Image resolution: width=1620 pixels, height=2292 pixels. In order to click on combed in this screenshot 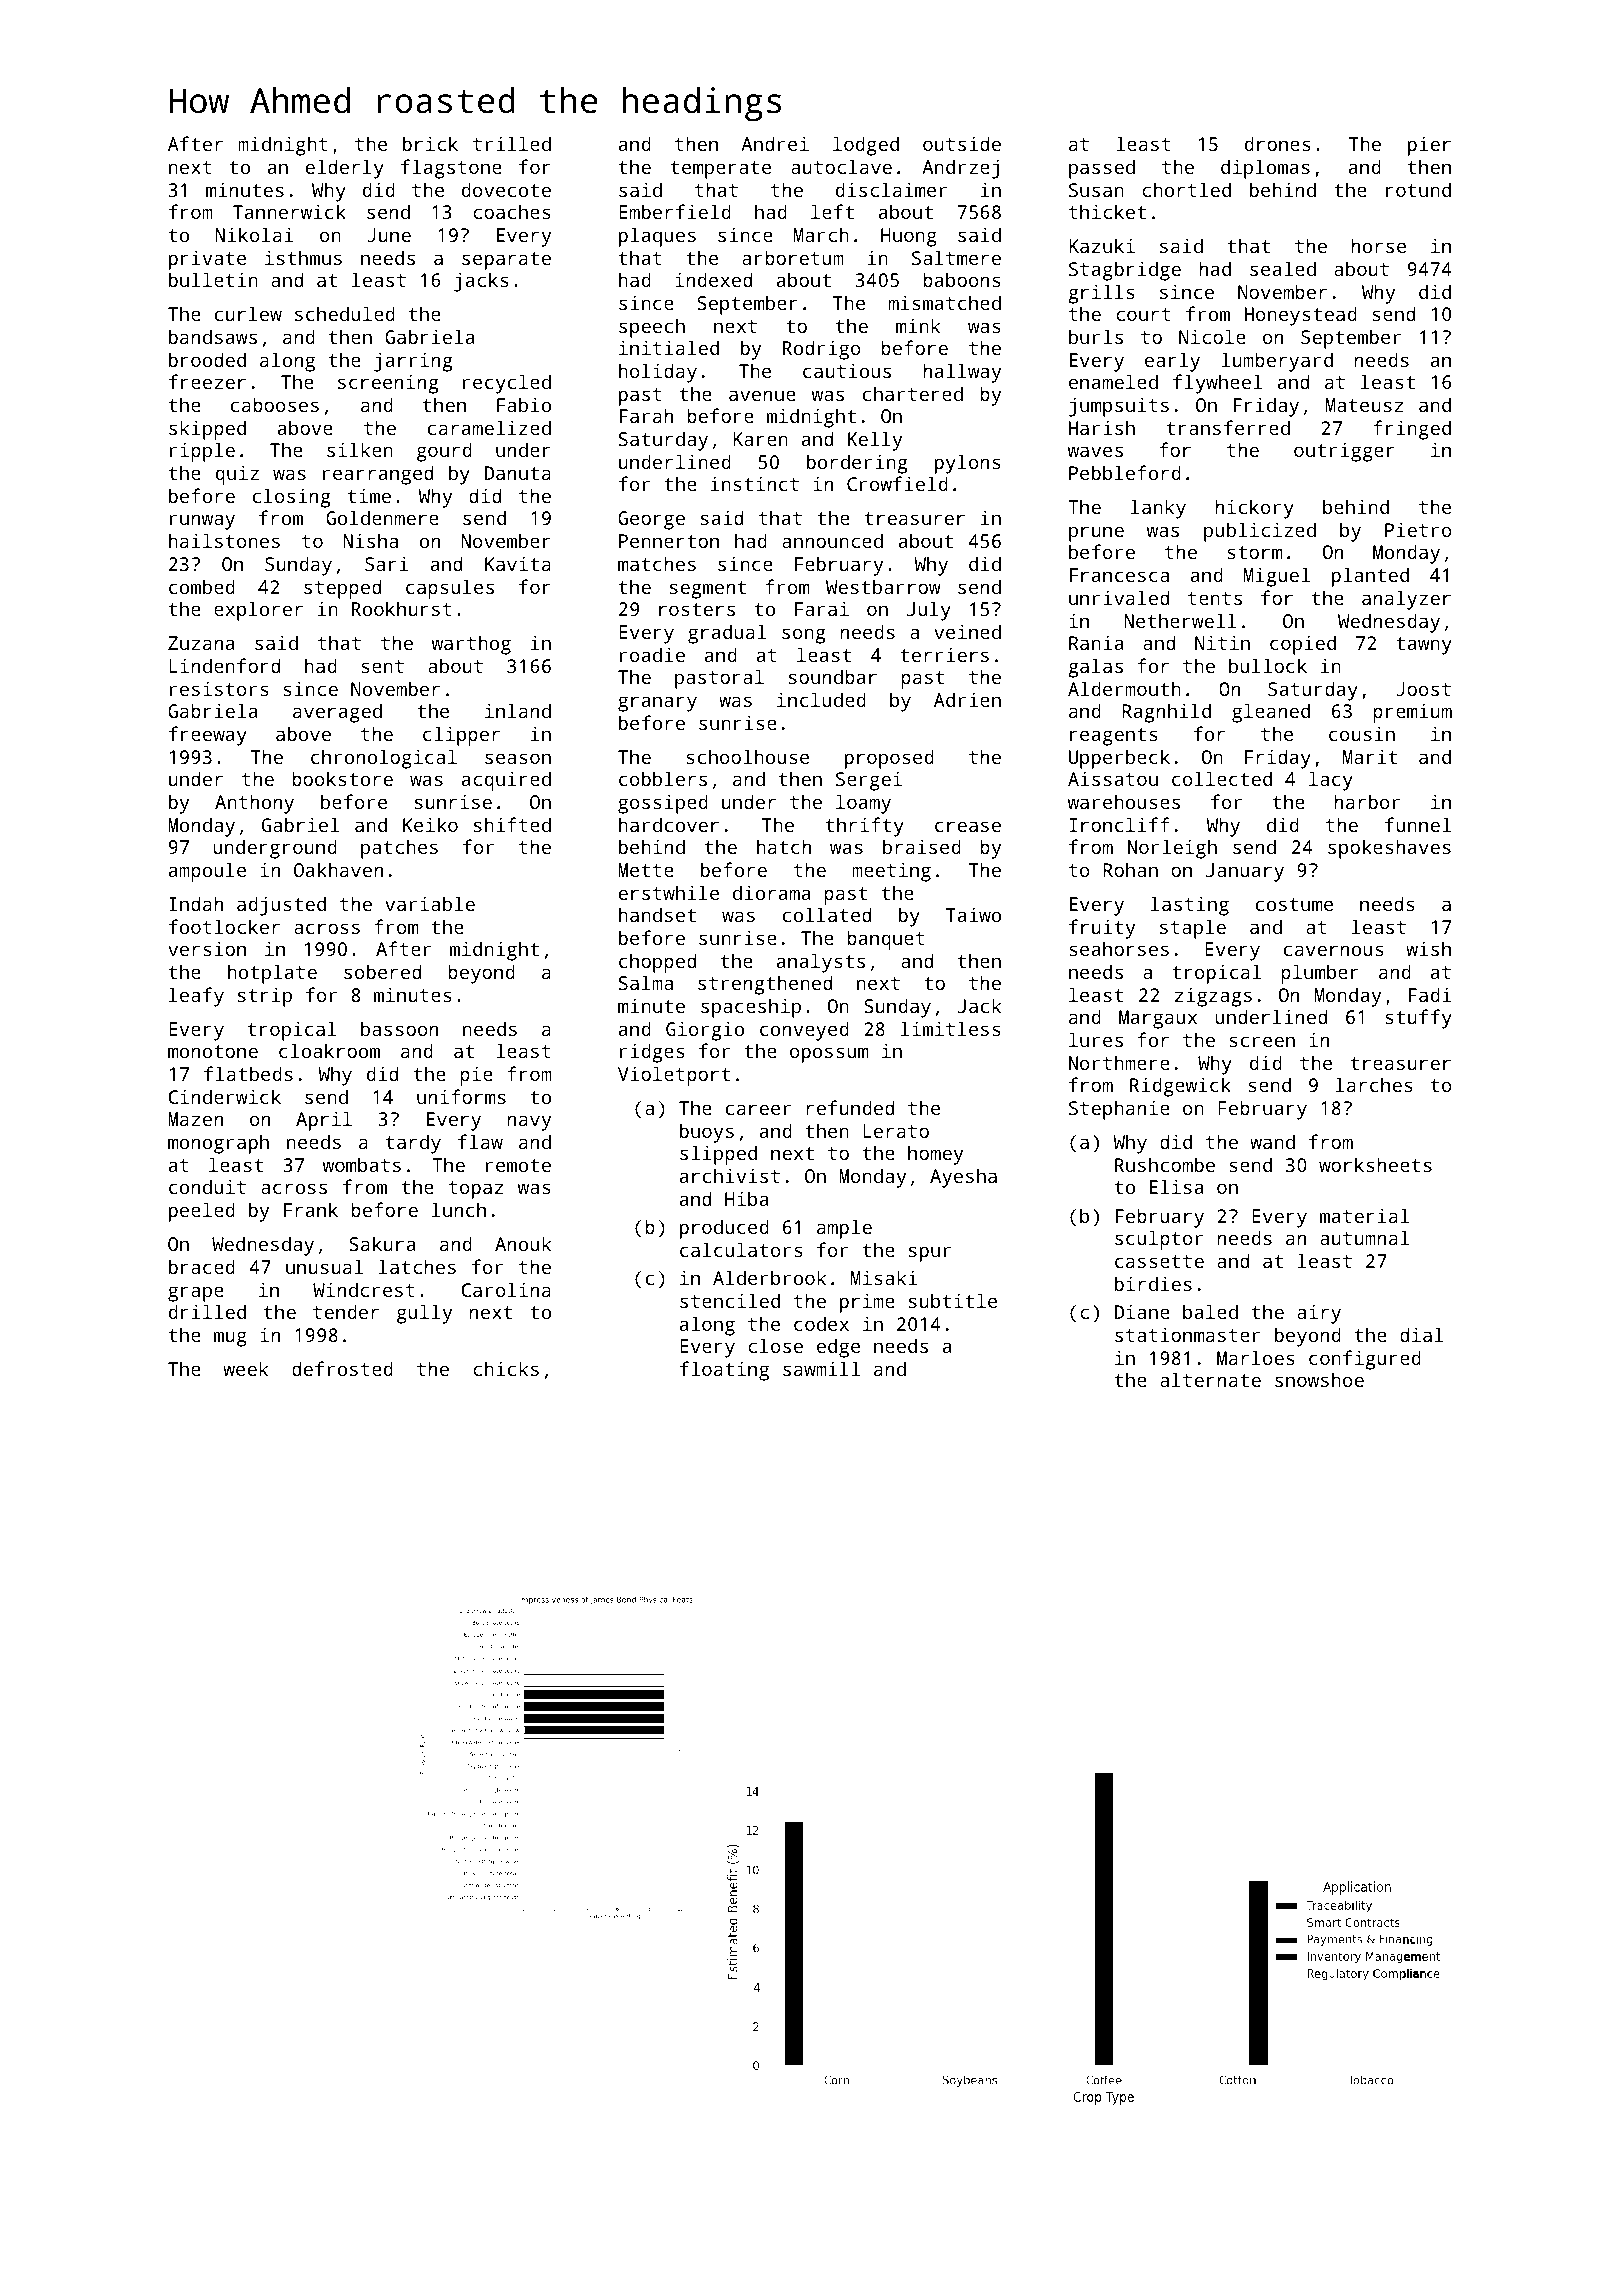, I will do `click(202, 586)`.
